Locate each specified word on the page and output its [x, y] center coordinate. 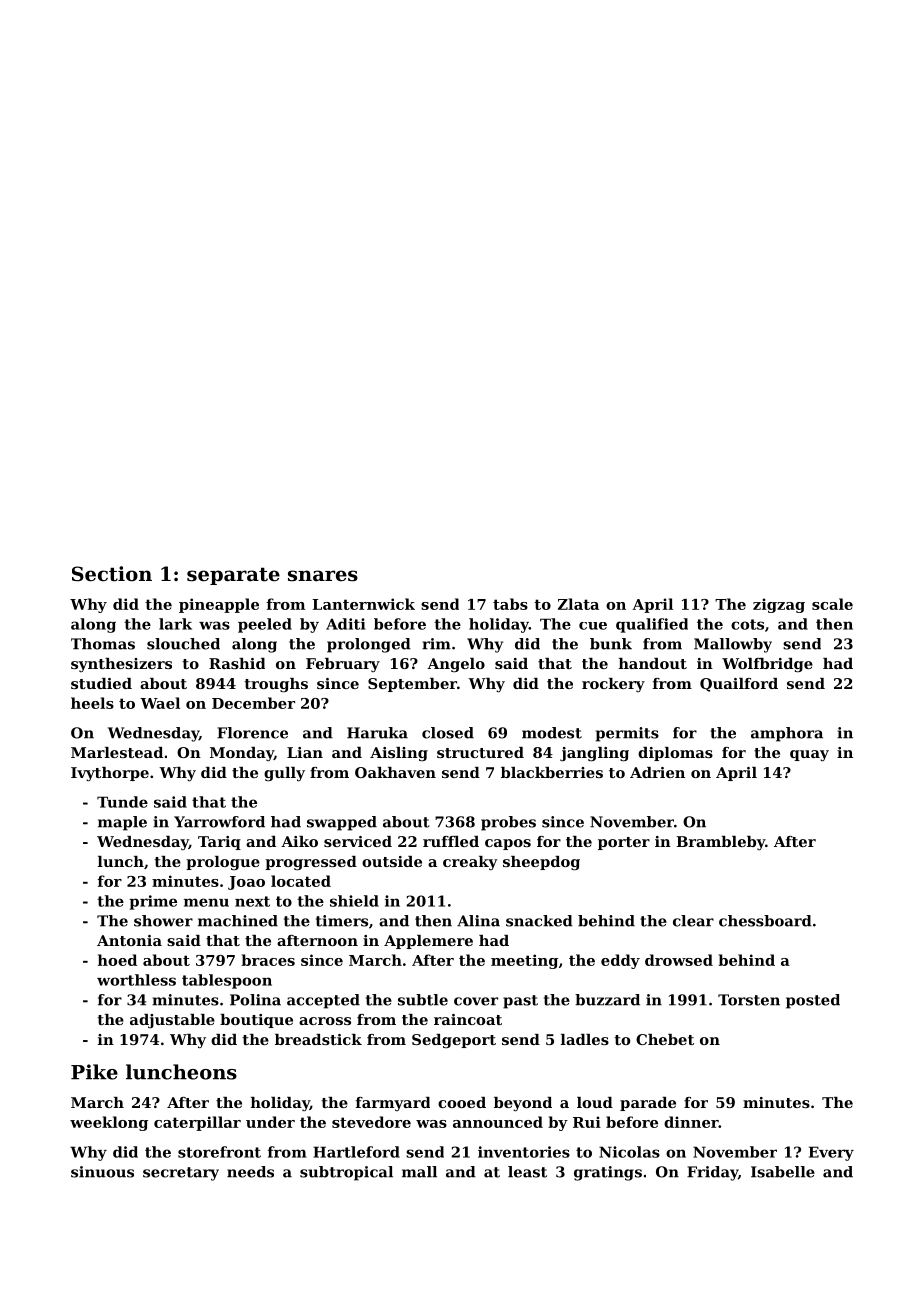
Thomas [103, 644]
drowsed [679, 960]
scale [832, 604]
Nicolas [629, 1152]
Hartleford [356, 1152]
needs [250, 1172]
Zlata [578, 604]
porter [624, 843]
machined [238, 921]
